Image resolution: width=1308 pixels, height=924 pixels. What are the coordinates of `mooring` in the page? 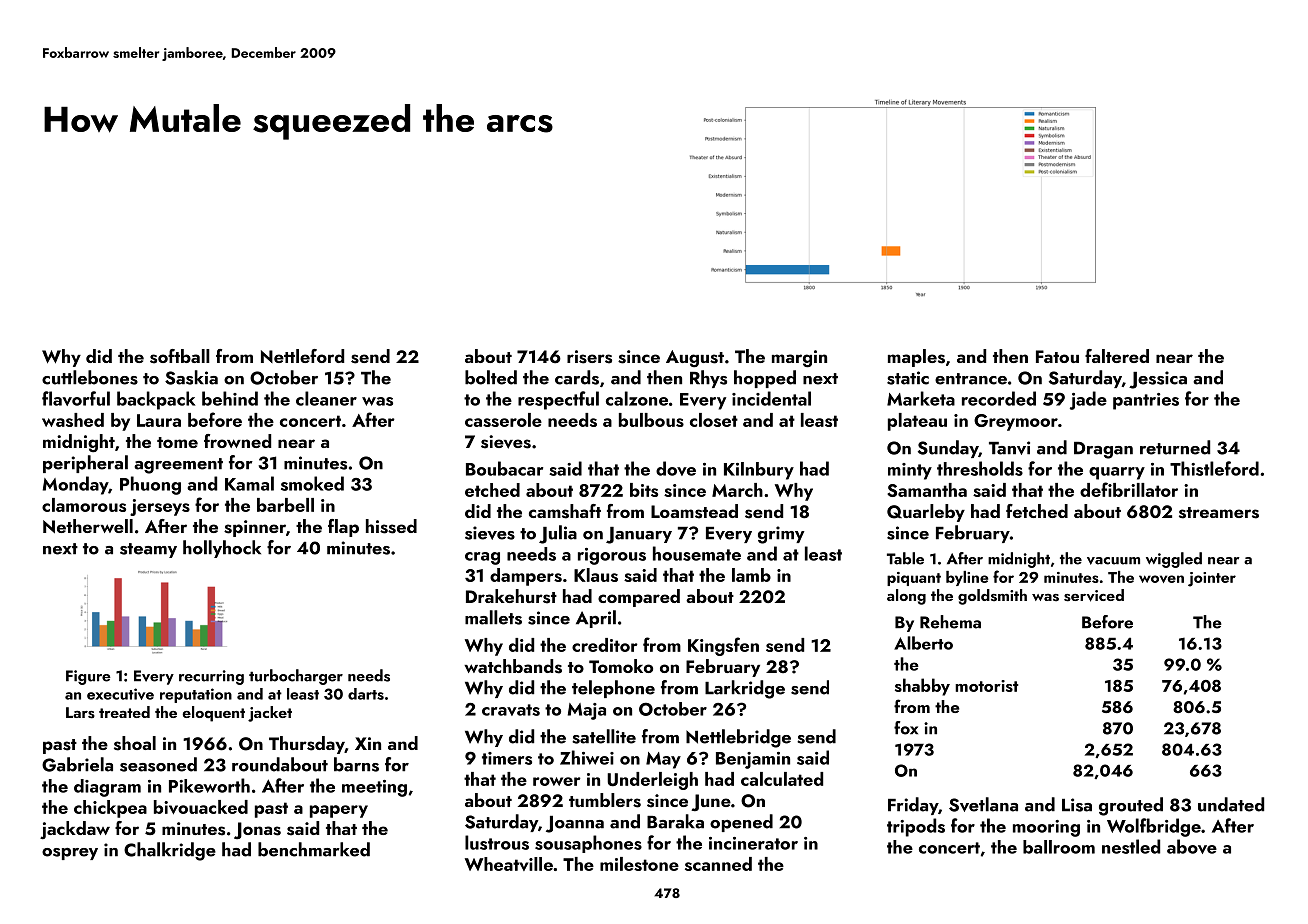 It's located at (1046, 828).
